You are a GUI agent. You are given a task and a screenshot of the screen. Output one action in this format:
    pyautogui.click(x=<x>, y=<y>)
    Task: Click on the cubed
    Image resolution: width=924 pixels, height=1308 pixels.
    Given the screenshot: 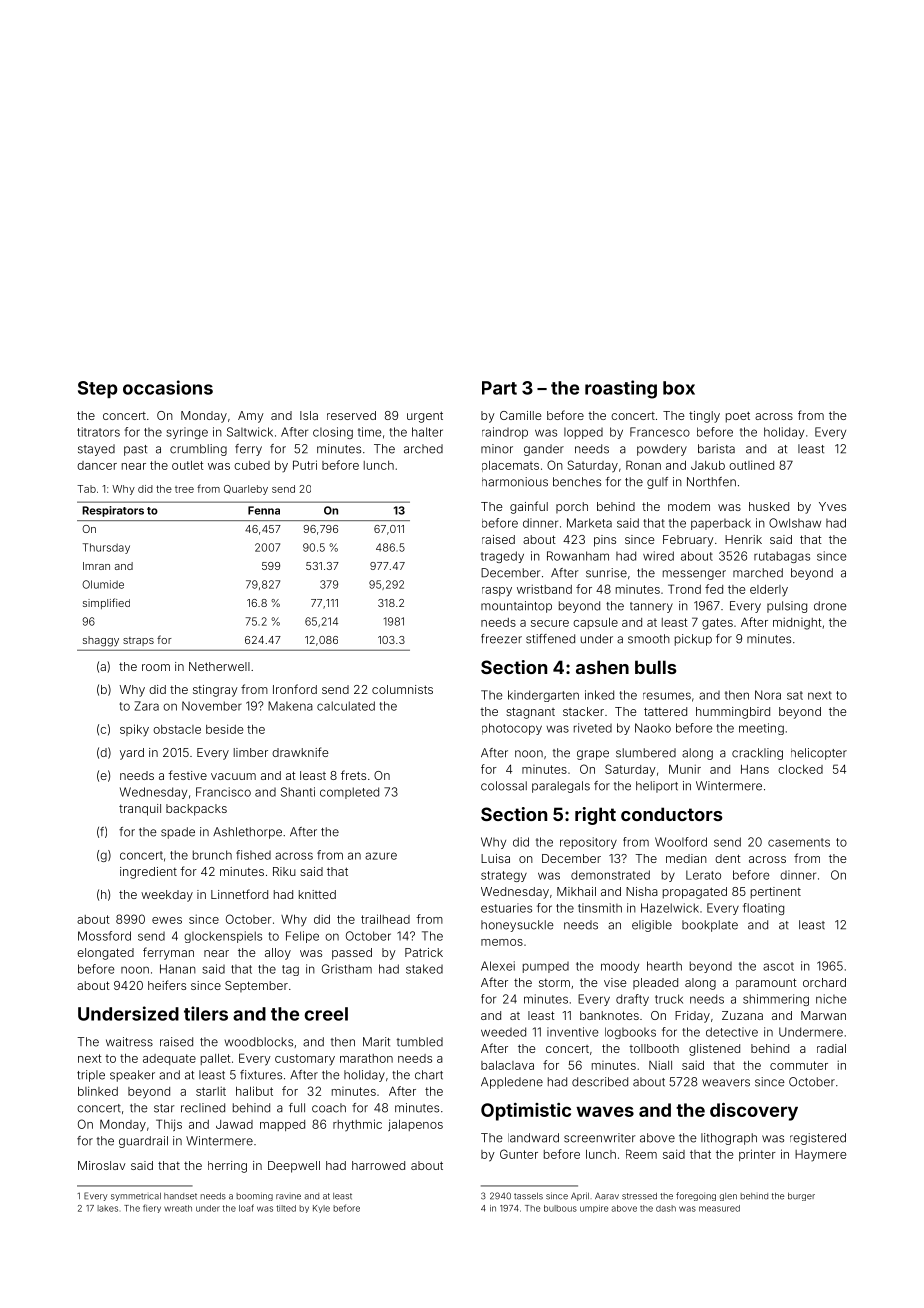 What is the action you would take?
    pyautogui.click(x=252, y=465)
